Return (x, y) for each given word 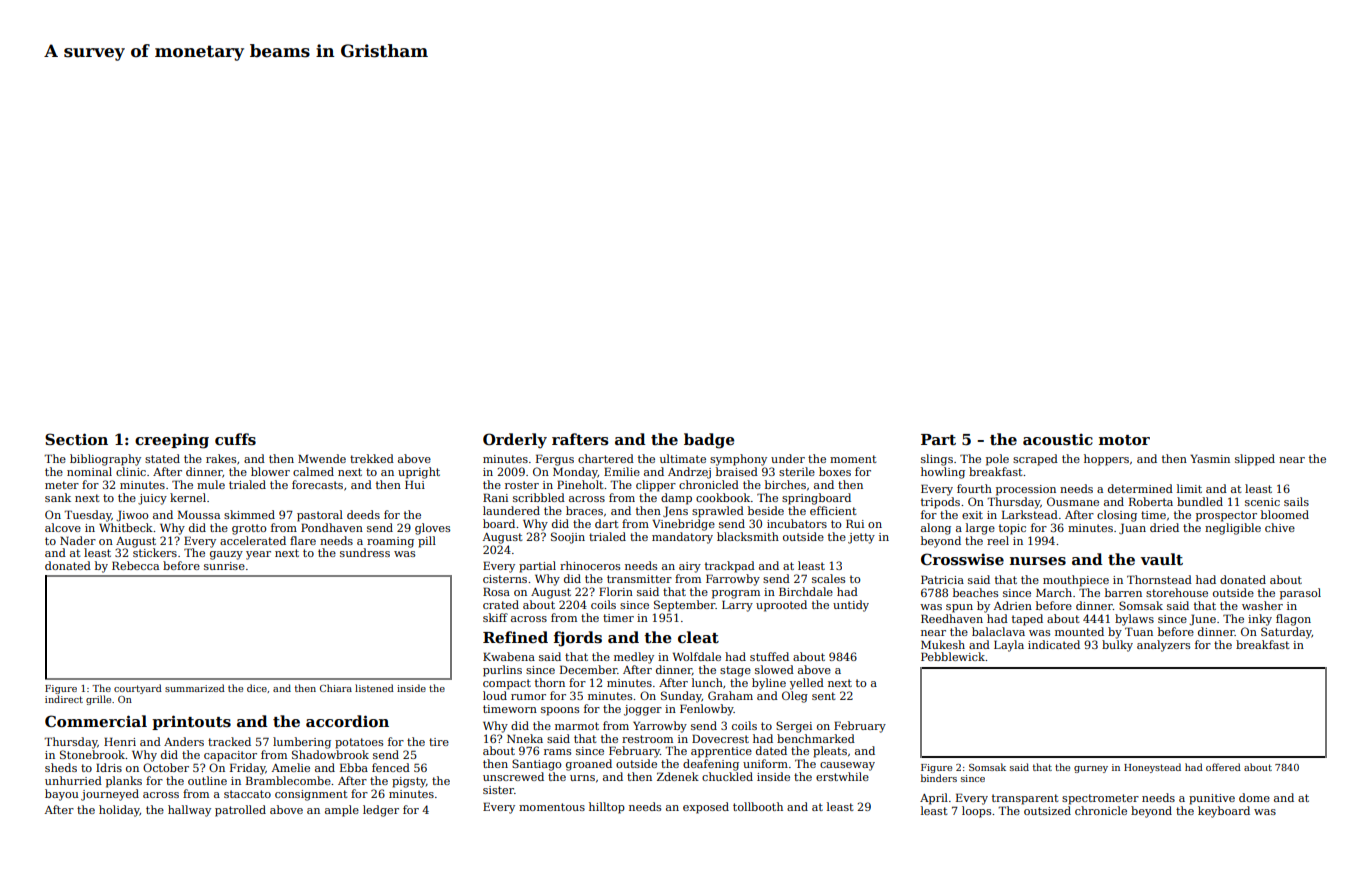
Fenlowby (707, 710)
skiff (495, 617)
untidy (851, 606)
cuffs (235, 439)
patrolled (240, 811)
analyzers (1163, 646)
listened (374, 688)
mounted (1079, 631)
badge (709, 441)
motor (1124, 440)
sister (498, 790)
